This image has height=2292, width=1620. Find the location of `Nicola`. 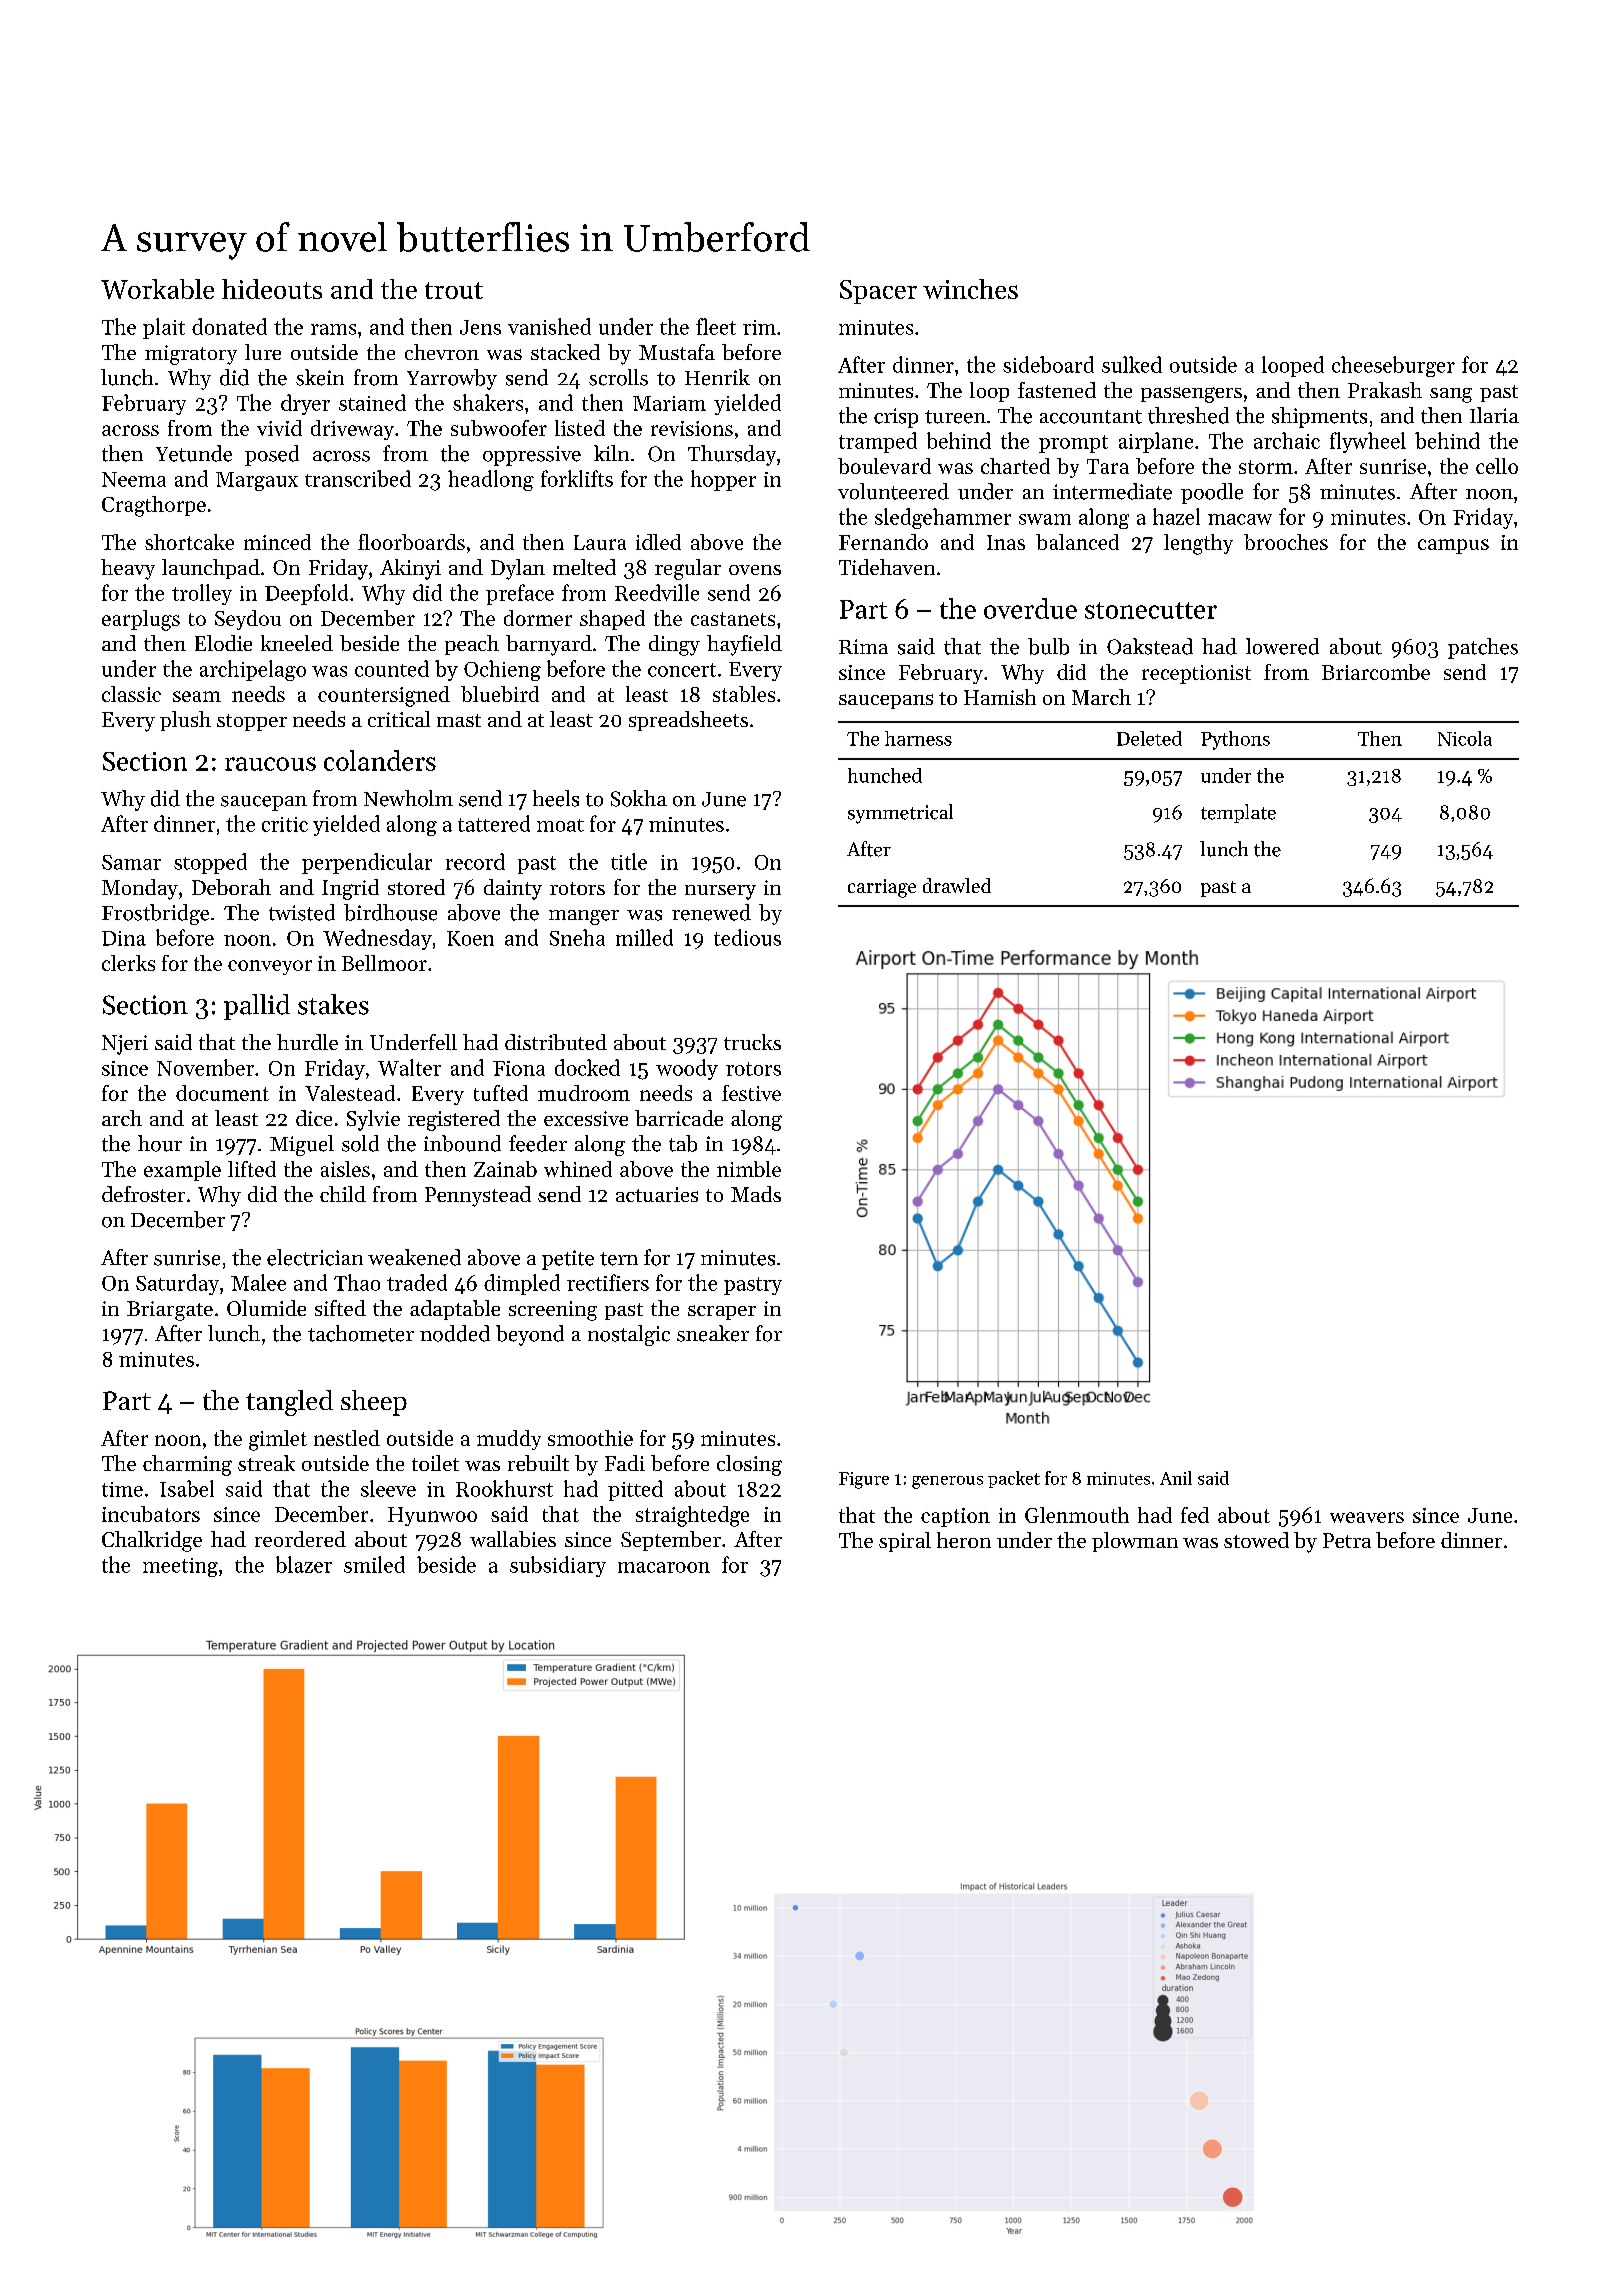

Nicola is located at coordinates (1465, 738).
